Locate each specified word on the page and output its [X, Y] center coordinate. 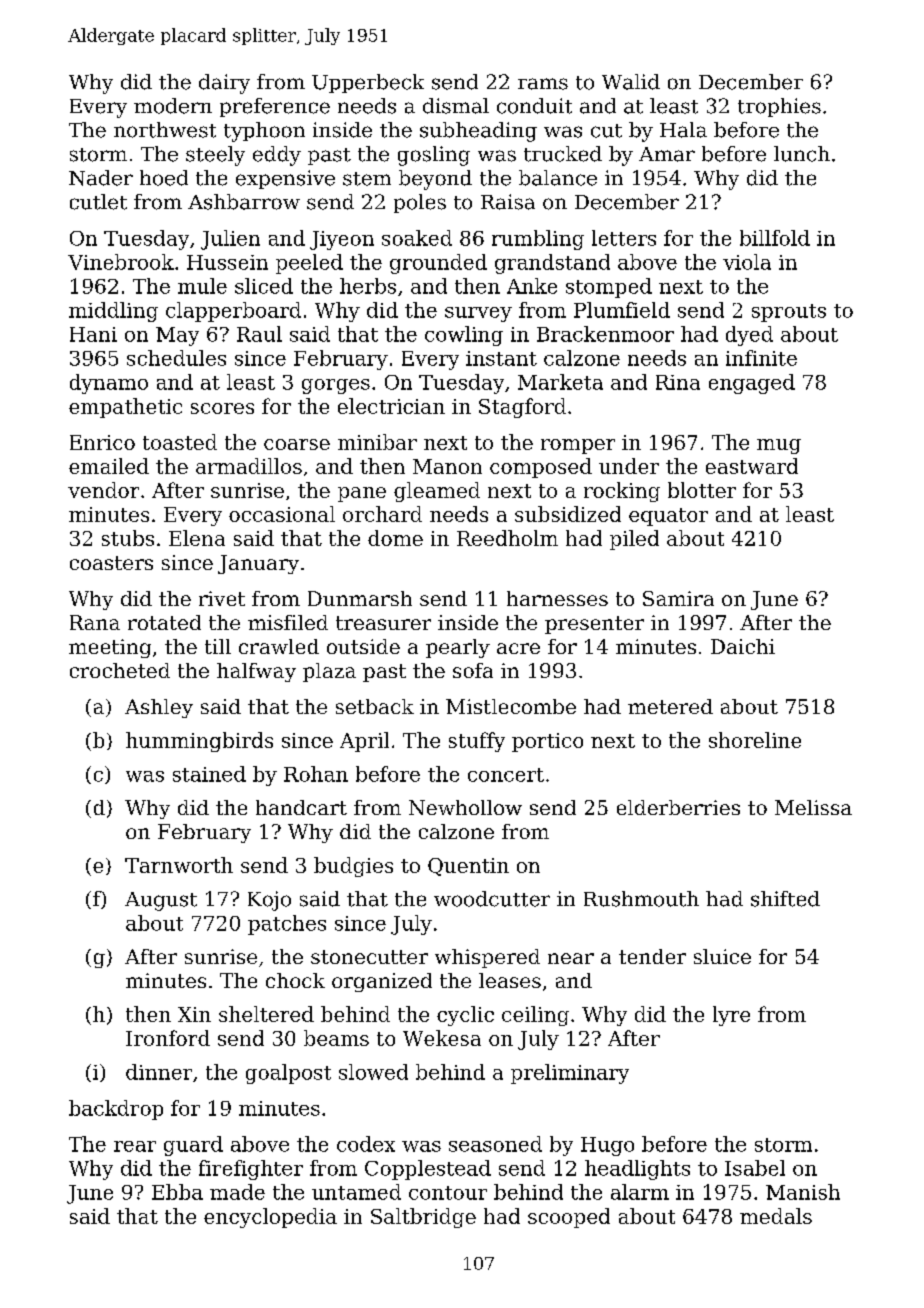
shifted [785, 899]
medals [776, 1216]
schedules [176, 358]
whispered [487, 958]
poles [420, 203]
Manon [447, 466]
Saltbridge [423, 1218]
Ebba [177, 1192]
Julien [230, 240]
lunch [802, 154]
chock [295, 980]
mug [779, 446]
